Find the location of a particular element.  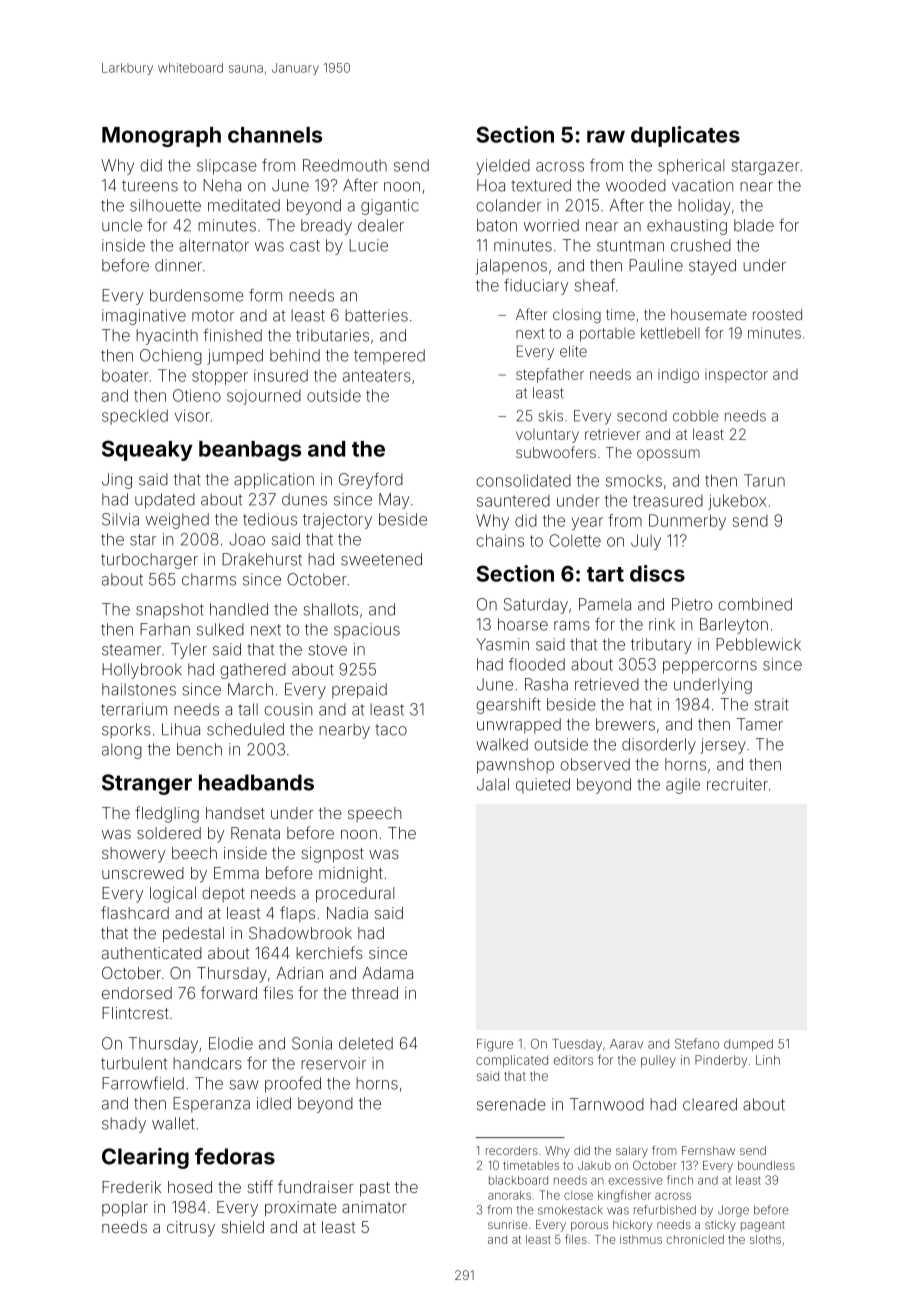

Esperanza is located at coordinates (211, 1105).
